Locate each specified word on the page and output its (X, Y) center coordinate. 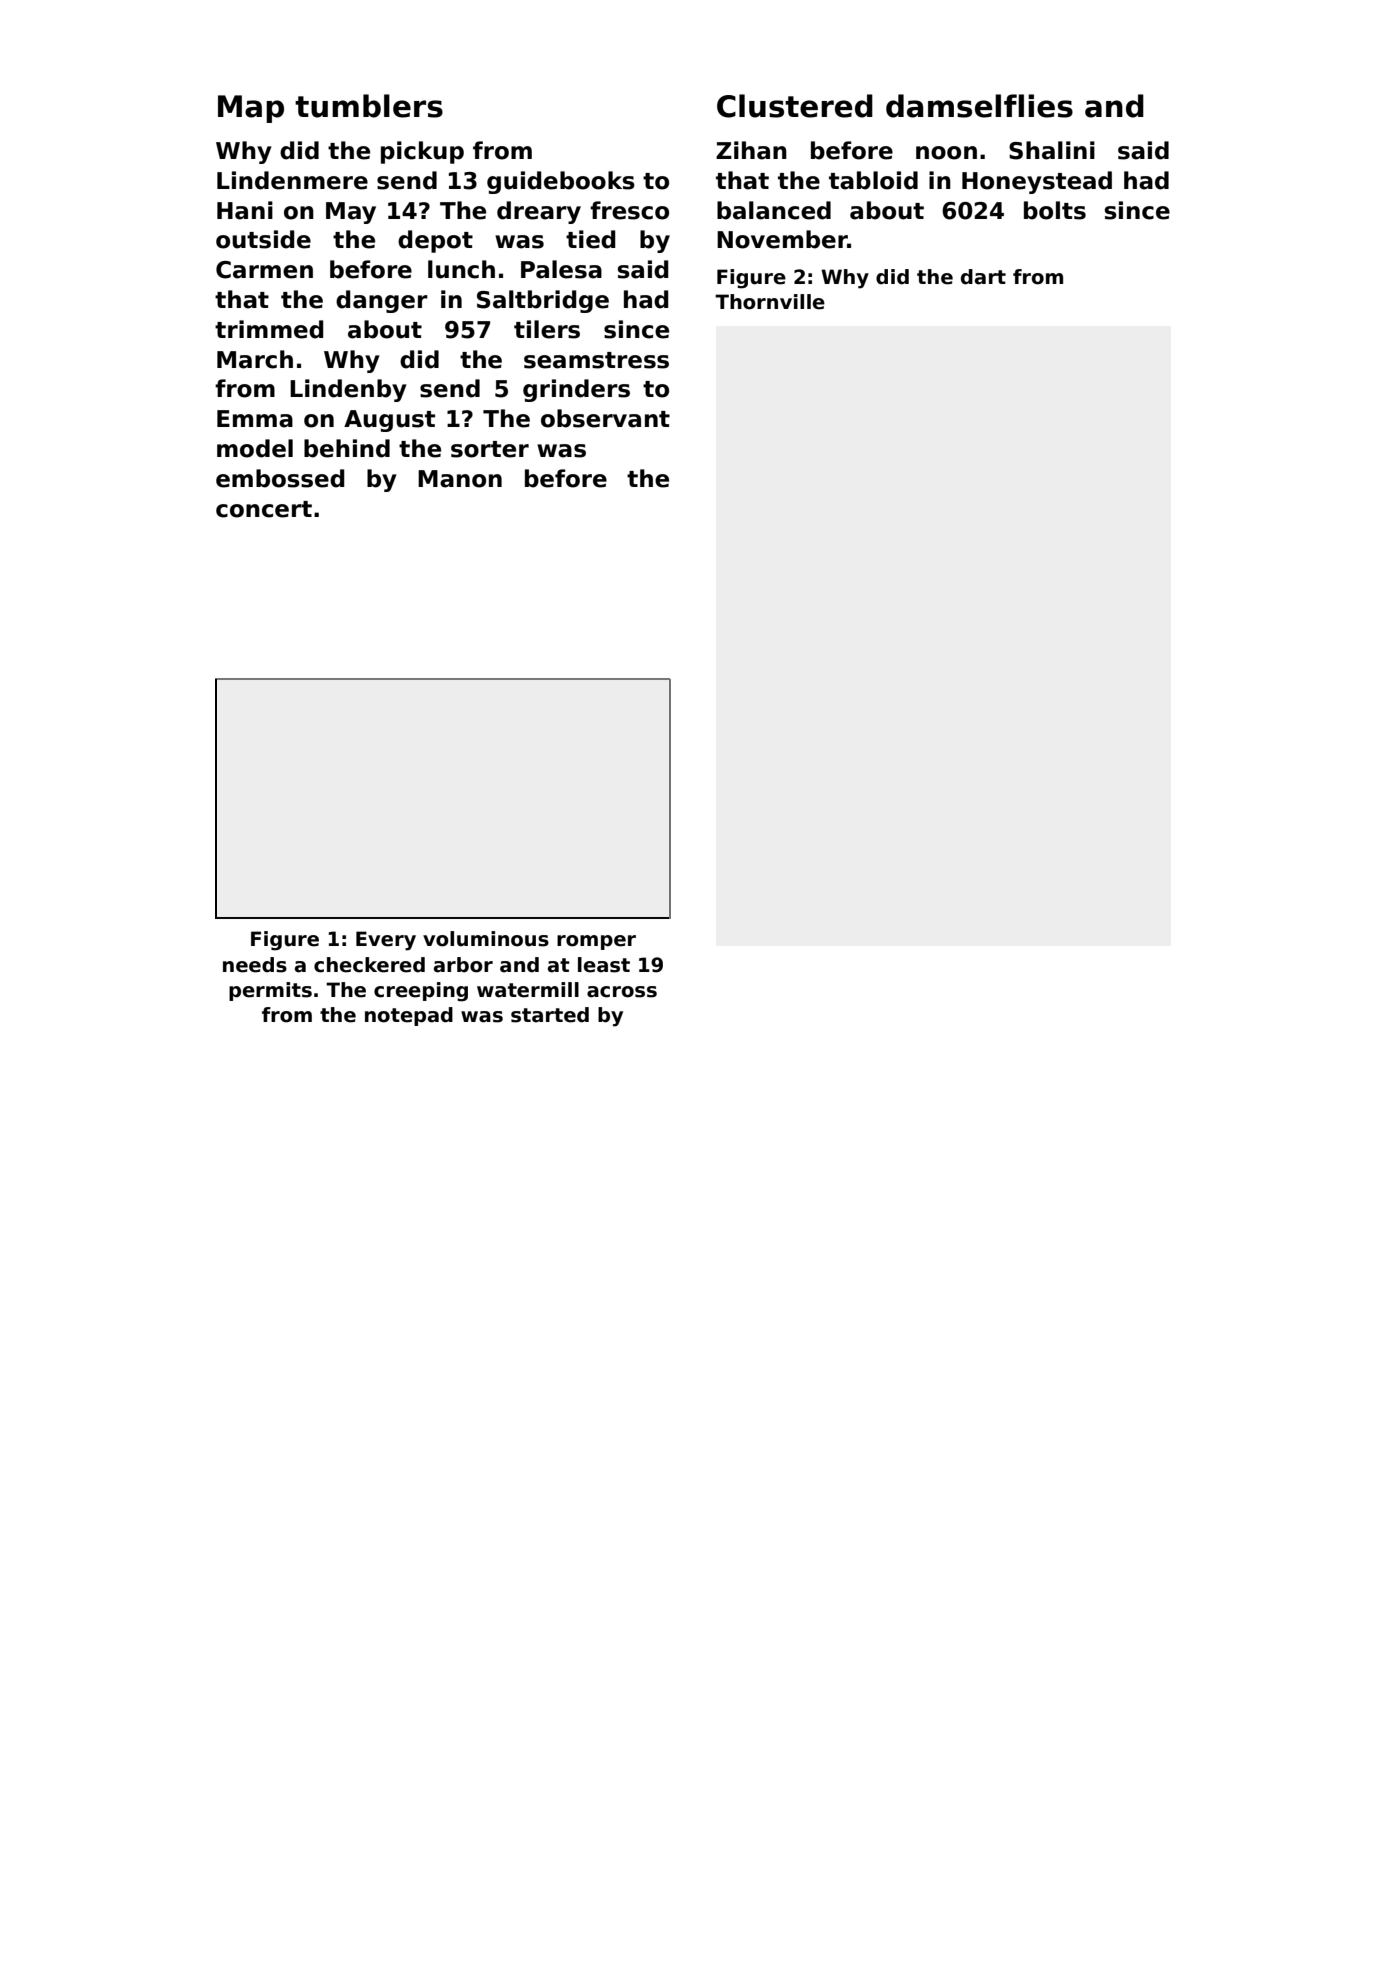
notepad (409, 1016)
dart (983, 277)
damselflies (979, 106)
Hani (245, 210)
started (550, 1015)
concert (264, 509)
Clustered (795, 106)
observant (605, 418)
